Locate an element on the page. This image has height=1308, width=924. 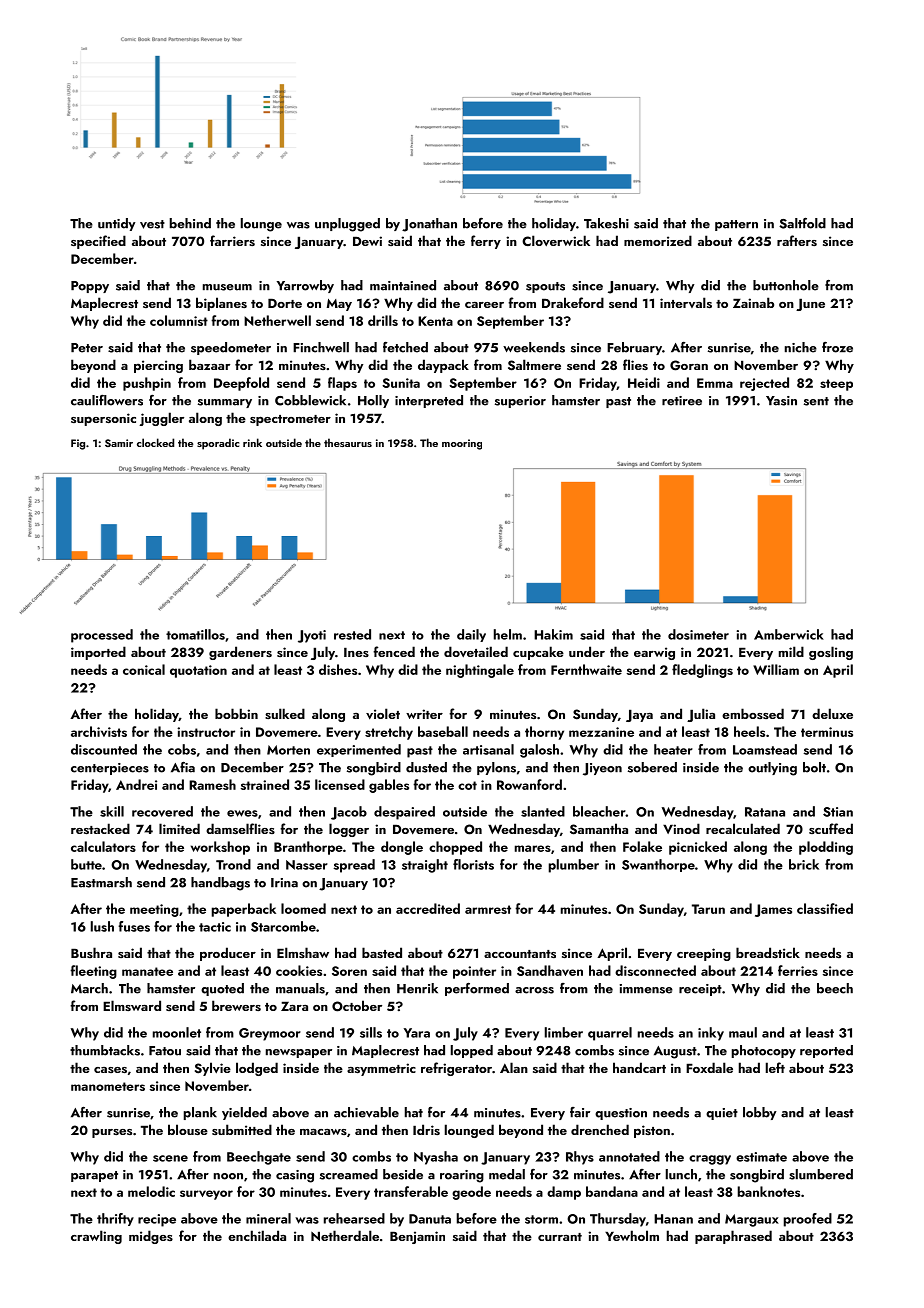
froze is located at coordinates (837, 347).
